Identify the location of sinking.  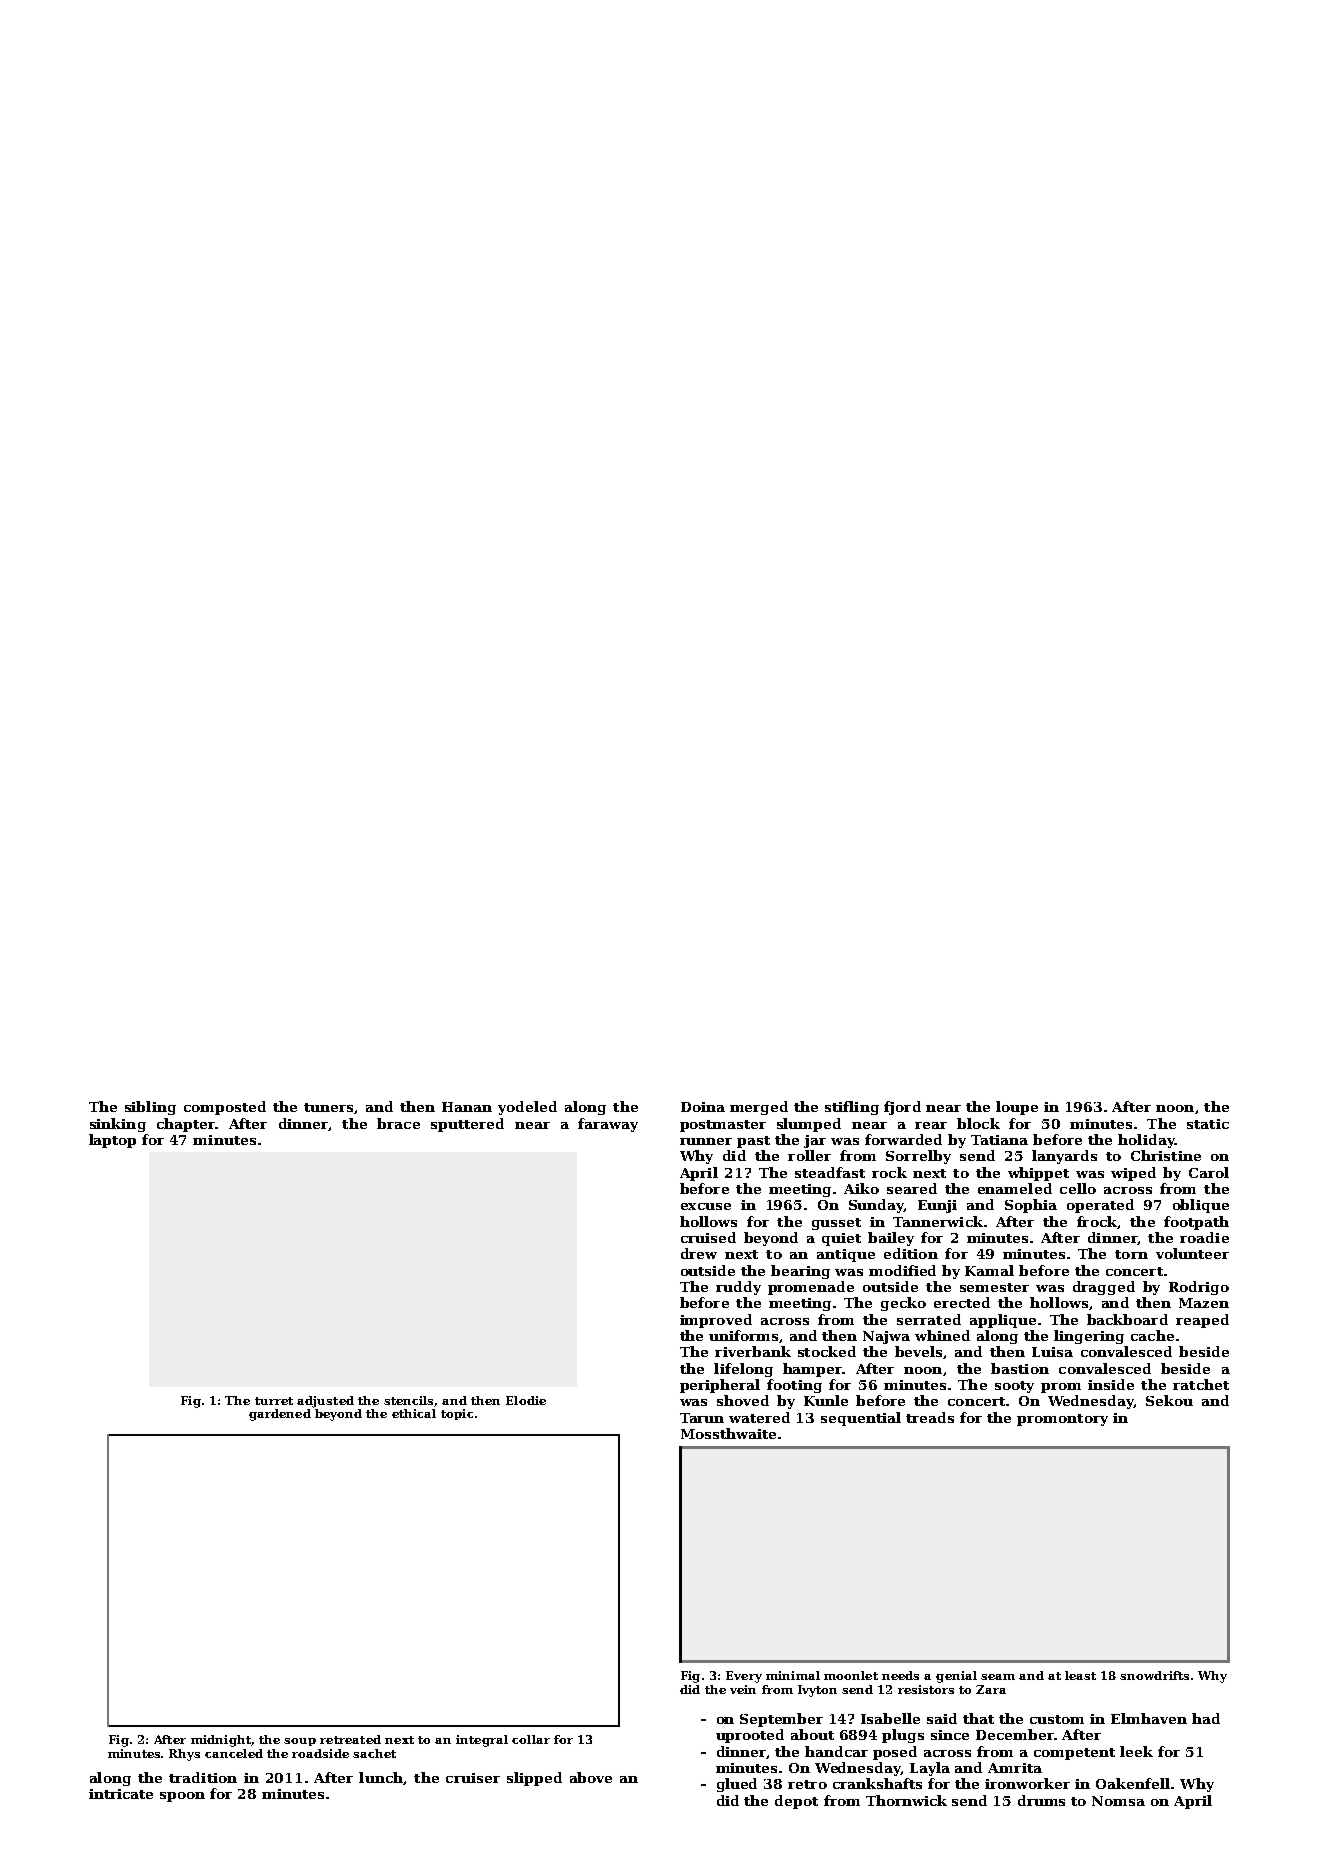
(118, 1125).
